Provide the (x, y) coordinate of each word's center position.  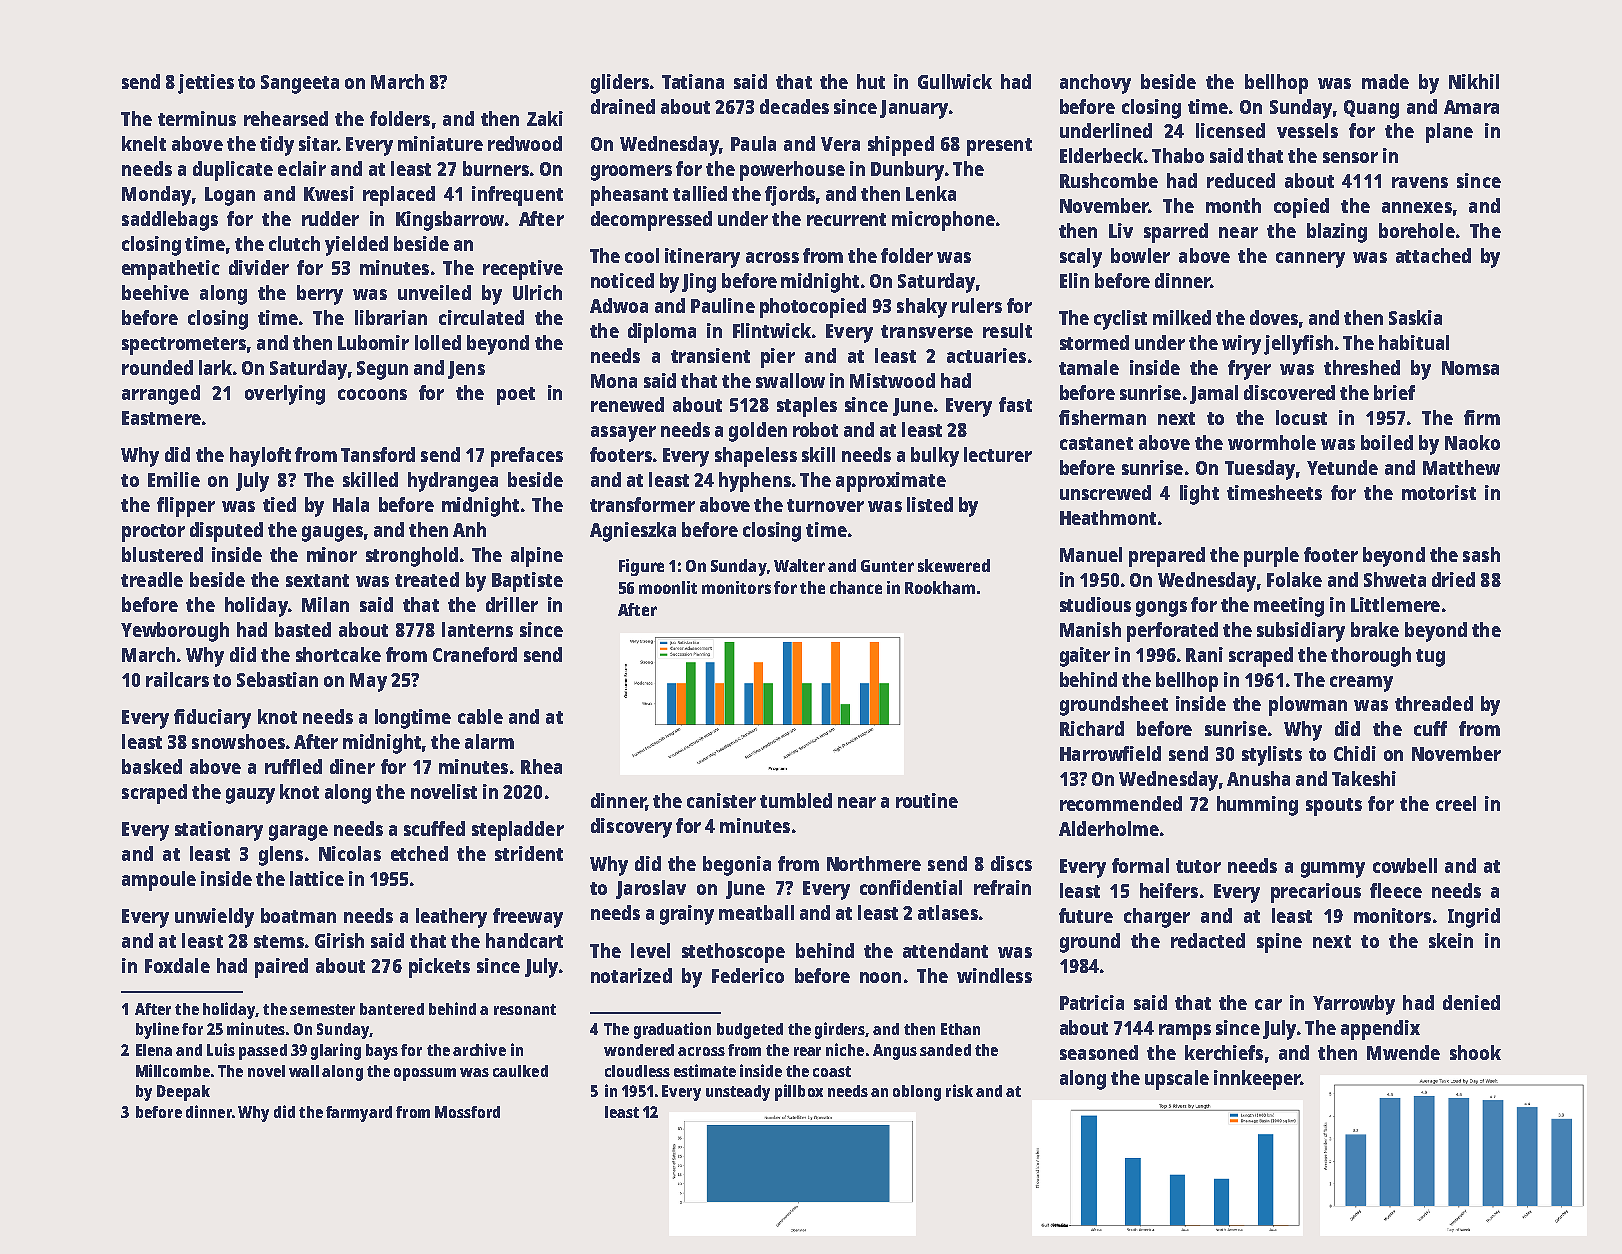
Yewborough (175, 632)
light (1199, 495)
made (1385, 81)
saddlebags (170, 221)
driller (512, 604)
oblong (917, 1093)
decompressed (651, 221)
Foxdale (177, 965)
